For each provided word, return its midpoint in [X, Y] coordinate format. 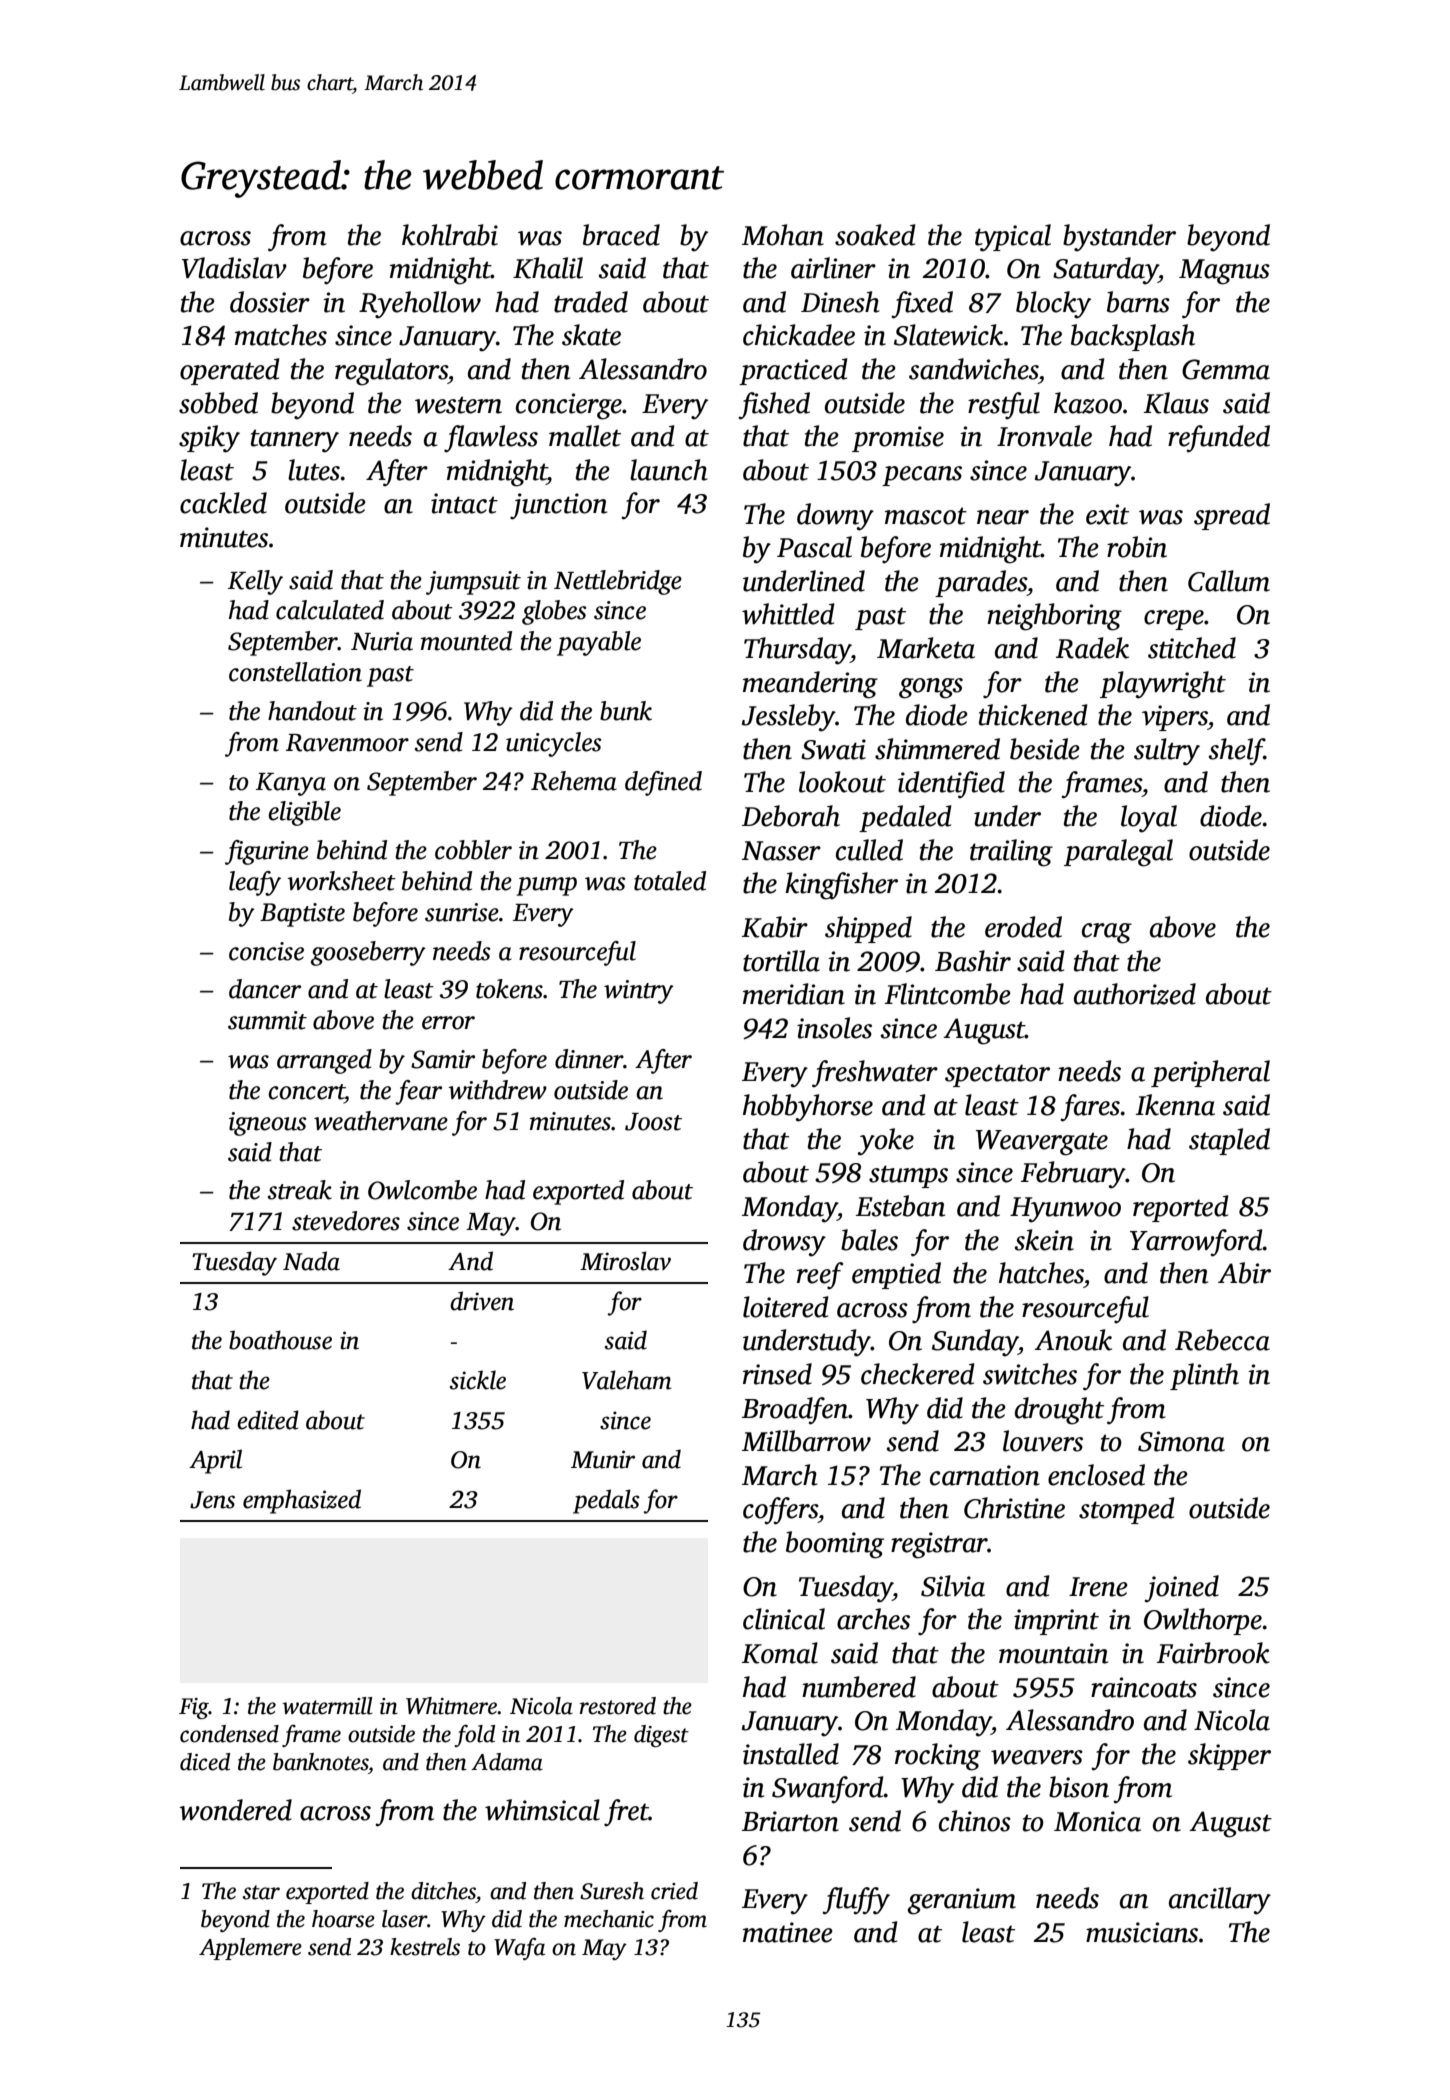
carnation [985, 1475]
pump [546, 886]
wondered [235, 1810]
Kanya [291, 784]
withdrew [497, 1090]
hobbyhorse [808, 1108]
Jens [212, 1500]
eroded [1023, 927]
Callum [1229, 581]
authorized [1135, 994]
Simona [1181, 1441]
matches [281, 335]
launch [669, 470]
